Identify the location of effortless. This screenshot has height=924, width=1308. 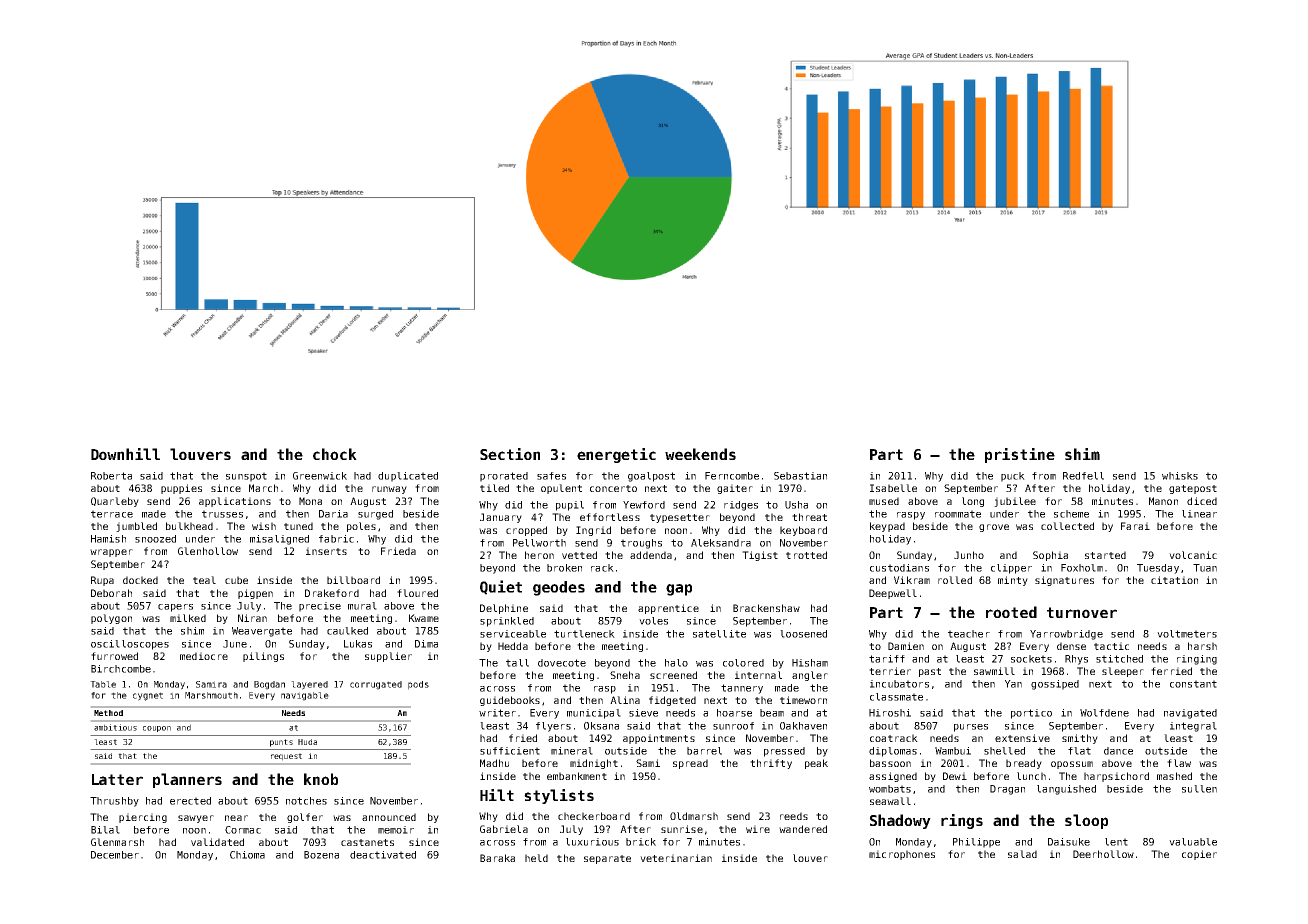
(610, 517).
